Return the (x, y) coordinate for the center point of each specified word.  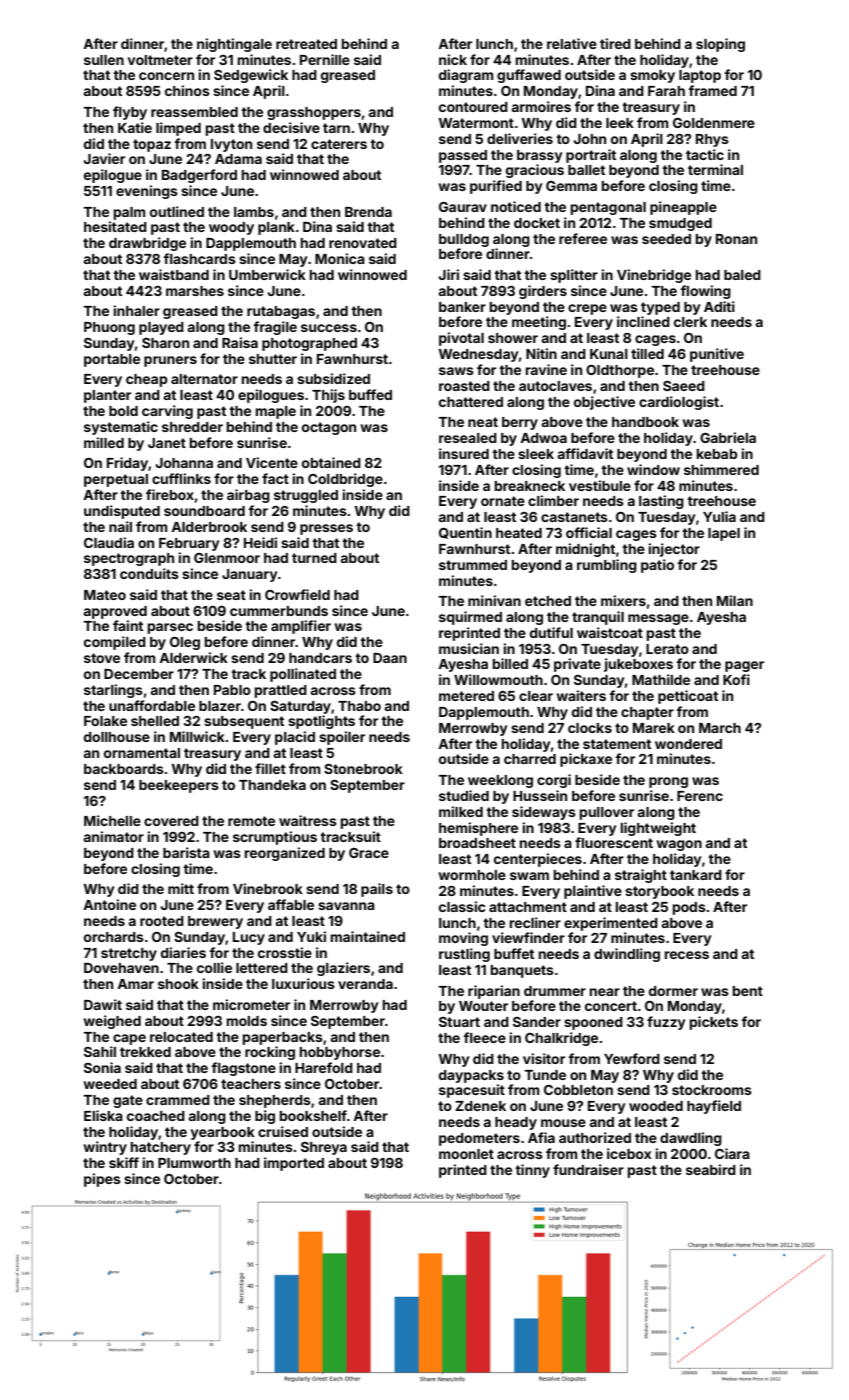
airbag (248, 496)
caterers (339, 144)
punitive (717, 355)
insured (464, 453)
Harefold (324, 1067)
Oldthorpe (620, 371)
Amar (135, 984)
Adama (238, 159)
